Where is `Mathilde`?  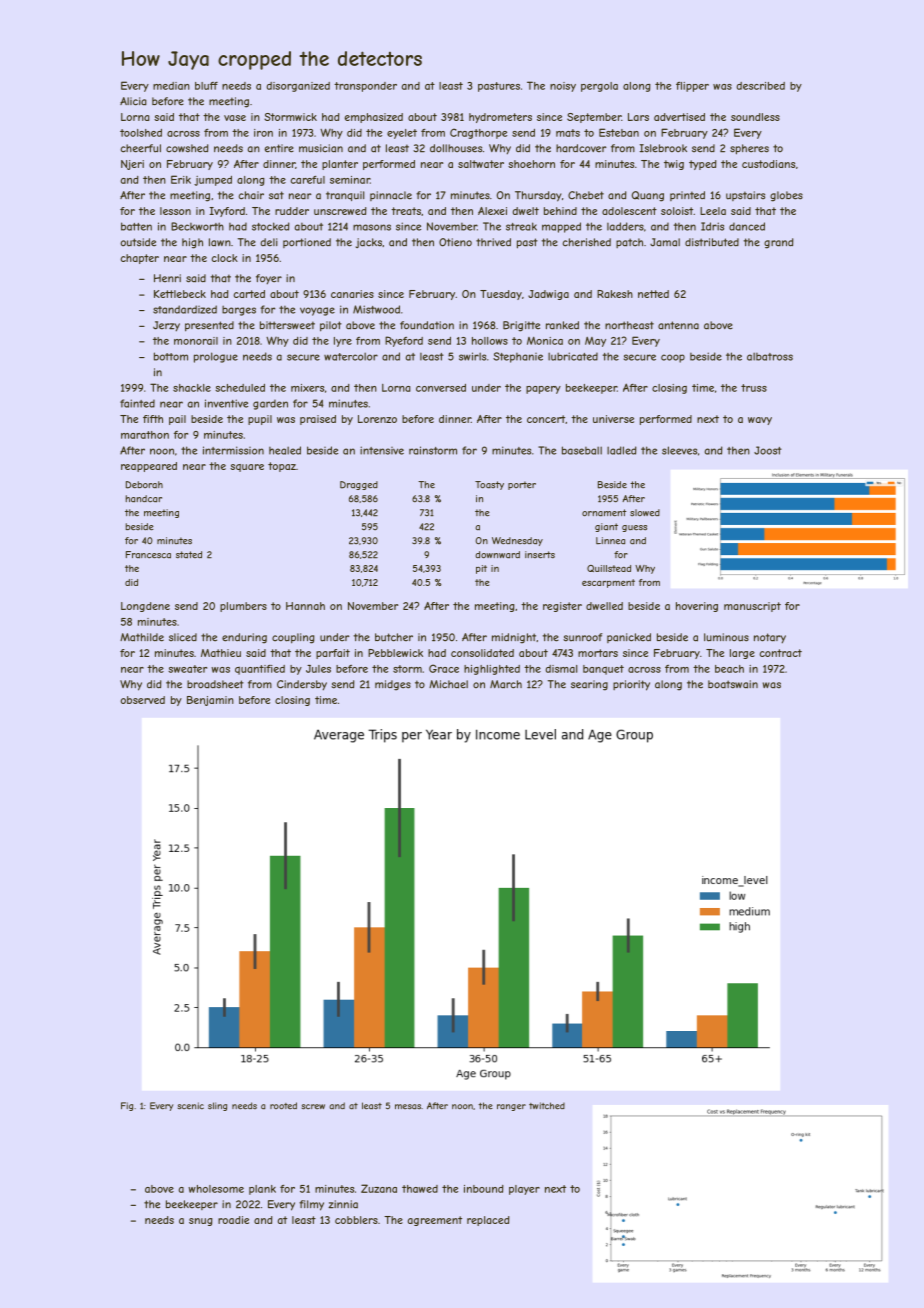
Mathilde is located at coordinates (142, 637).
